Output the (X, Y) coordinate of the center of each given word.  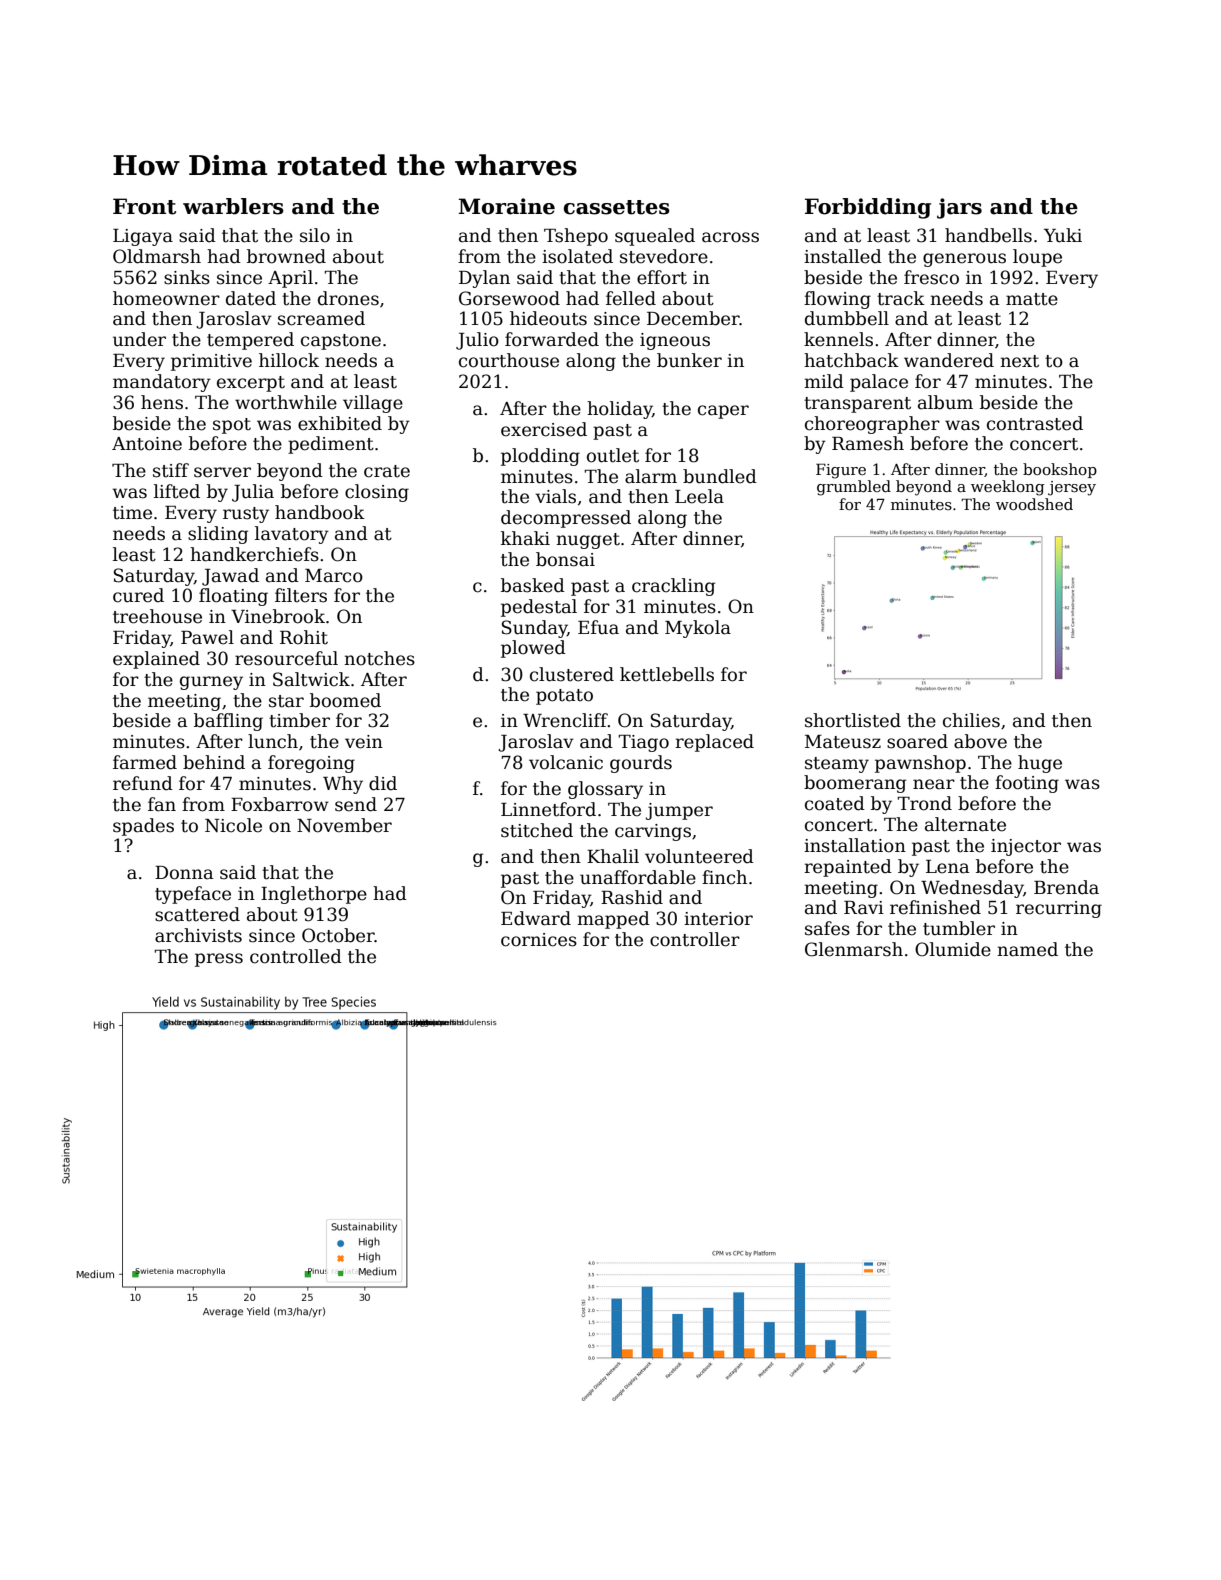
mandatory (162, 383)
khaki (525, 538)
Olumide (953, 949)
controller (695, 939)
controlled (296, 956)
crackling (673, 587)
